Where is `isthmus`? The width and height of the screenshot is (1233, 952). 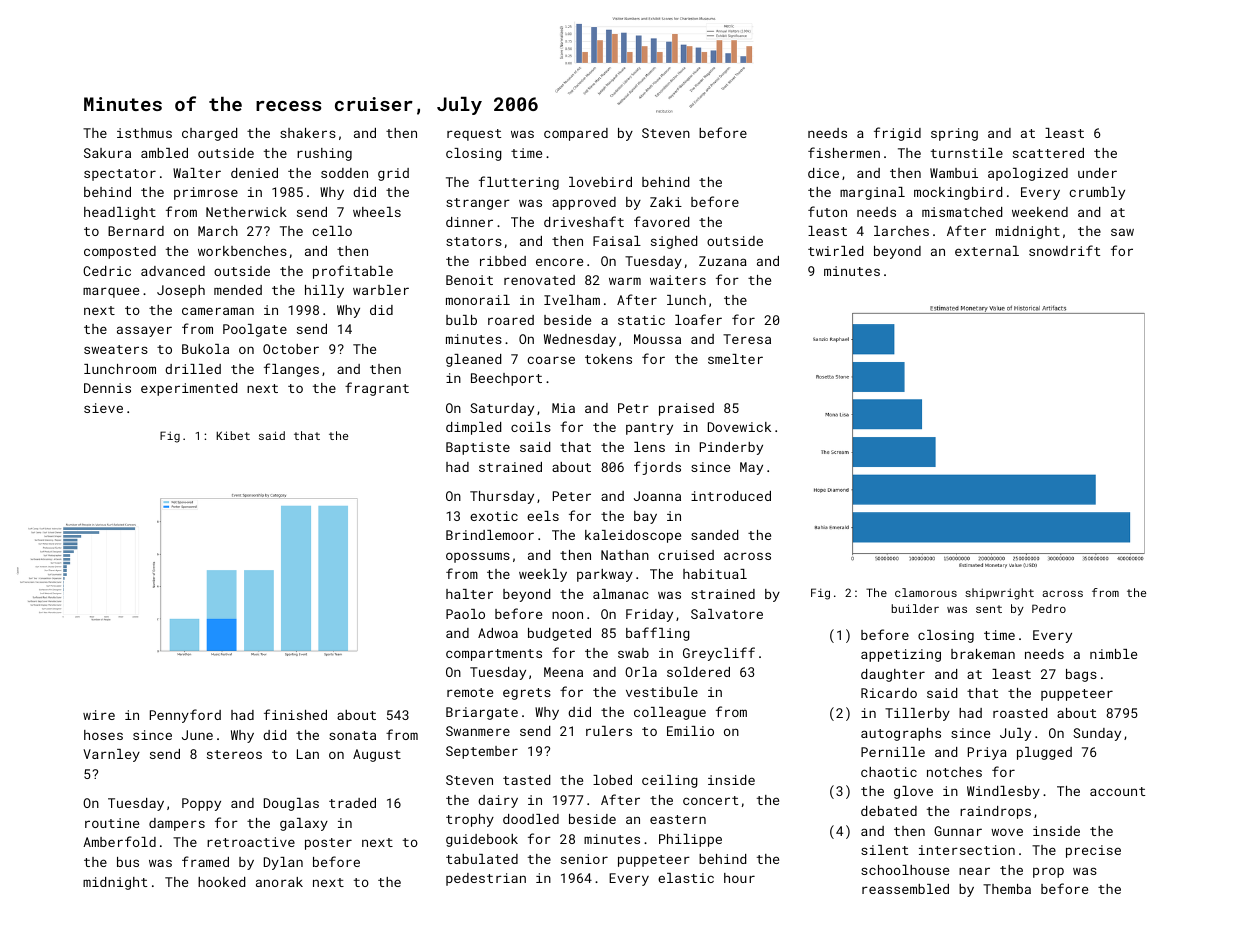
isthmus is located at coordinates (144, 133).
